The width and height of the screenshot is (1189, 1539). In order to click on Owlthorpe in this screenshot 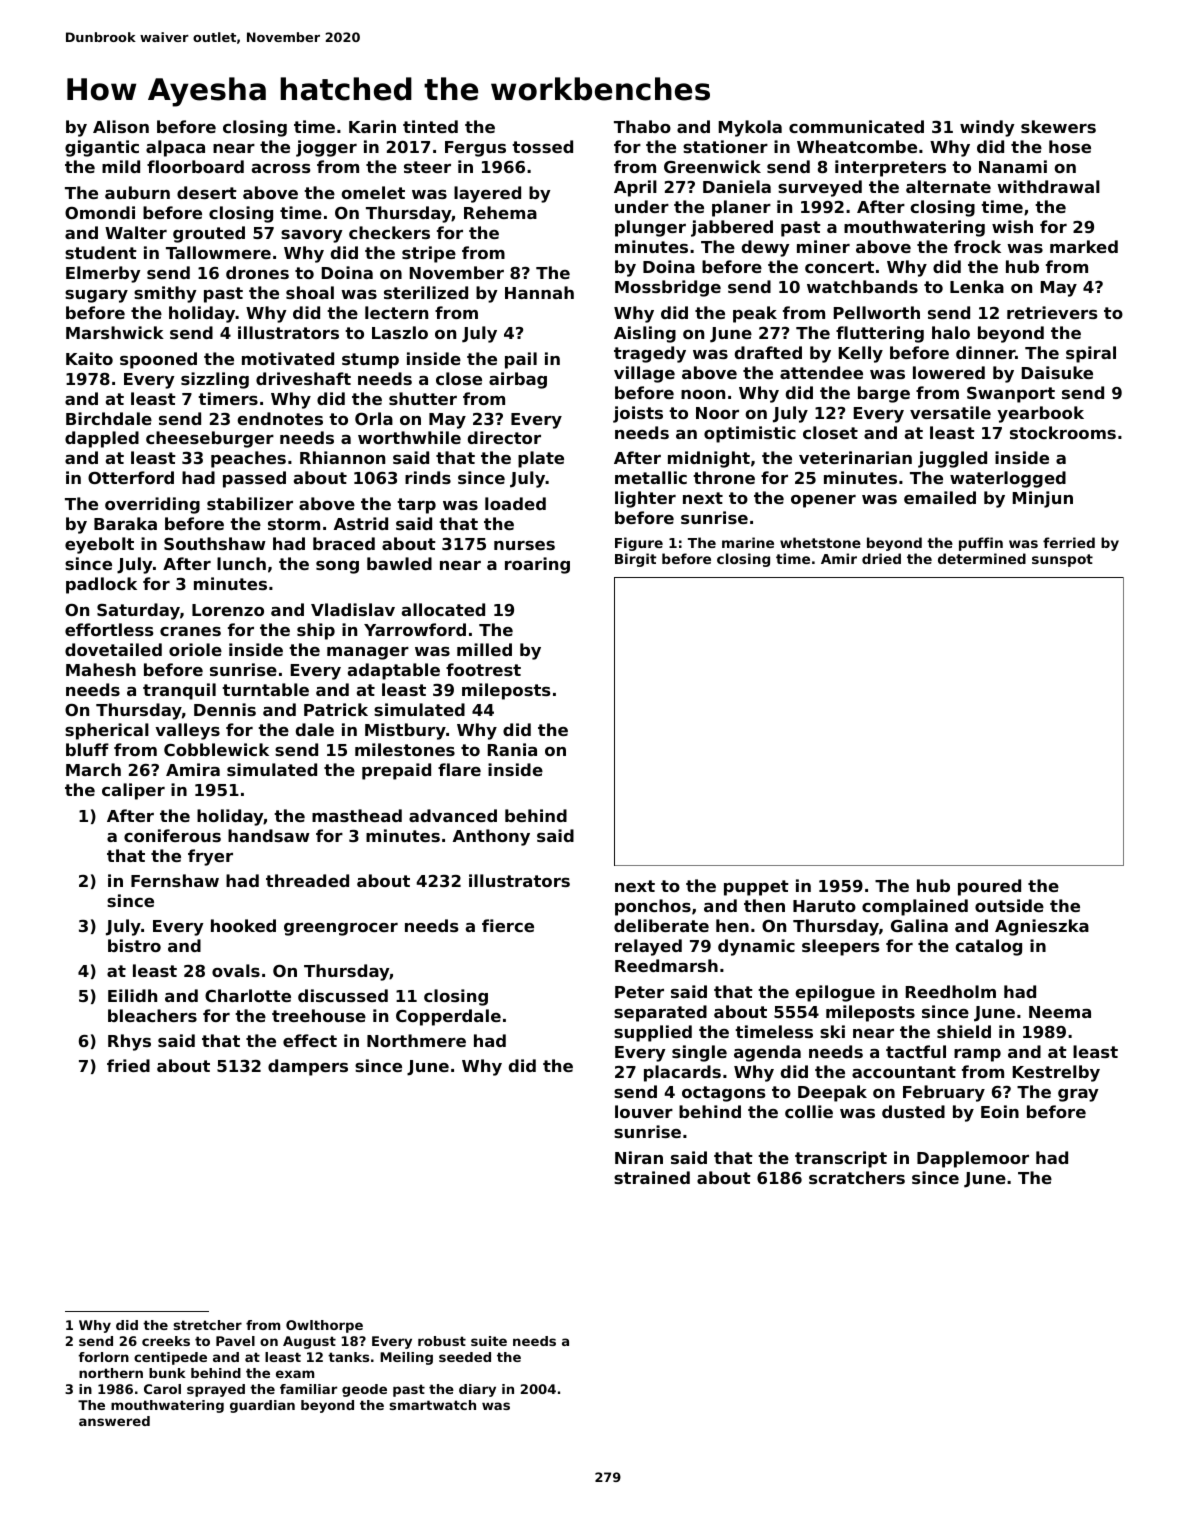, I will do `click(324, 1326)`.
